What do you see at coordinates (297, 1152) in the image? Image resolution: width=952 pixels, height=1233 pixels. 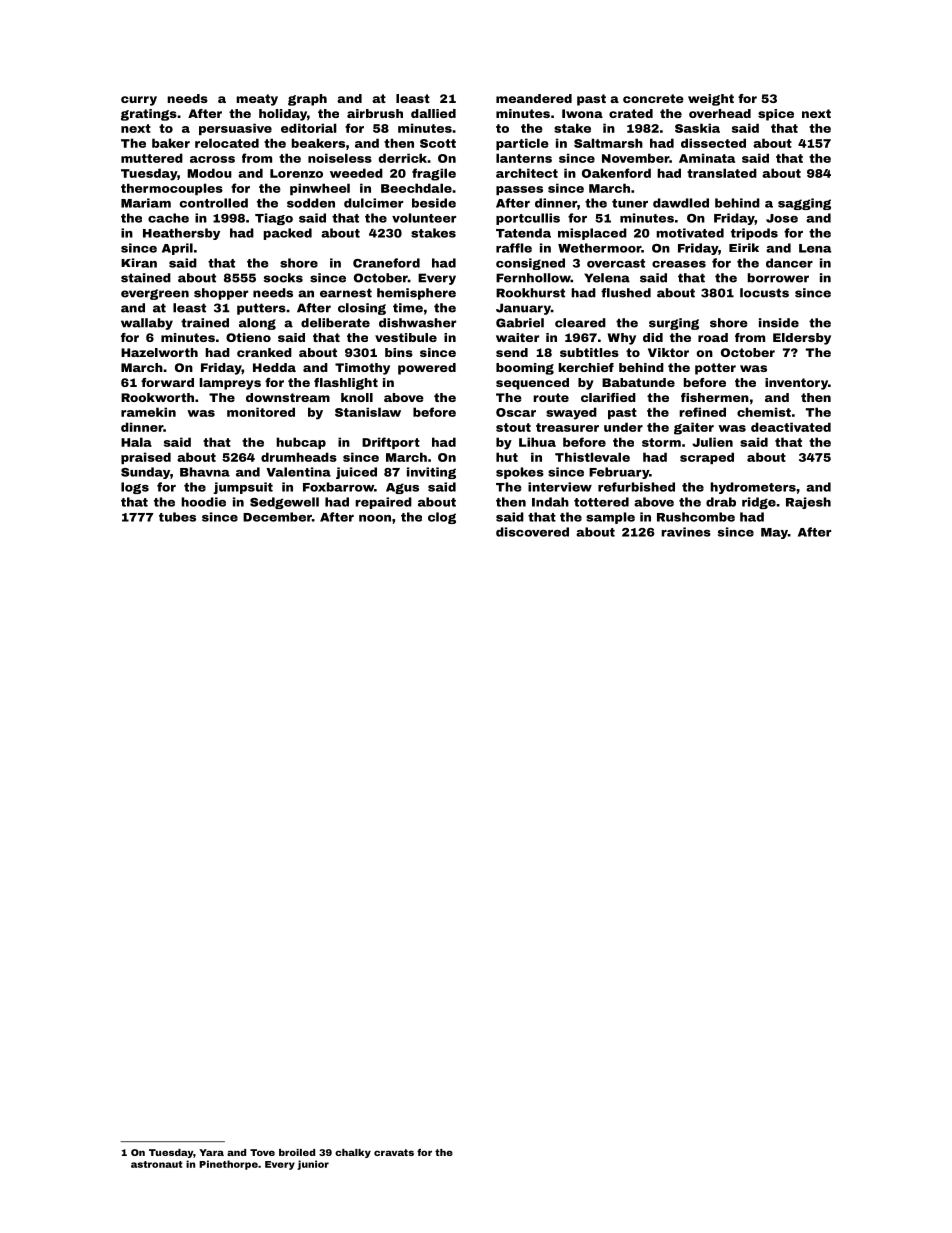 I see `broiled` at bounding box center [297, 1152].
